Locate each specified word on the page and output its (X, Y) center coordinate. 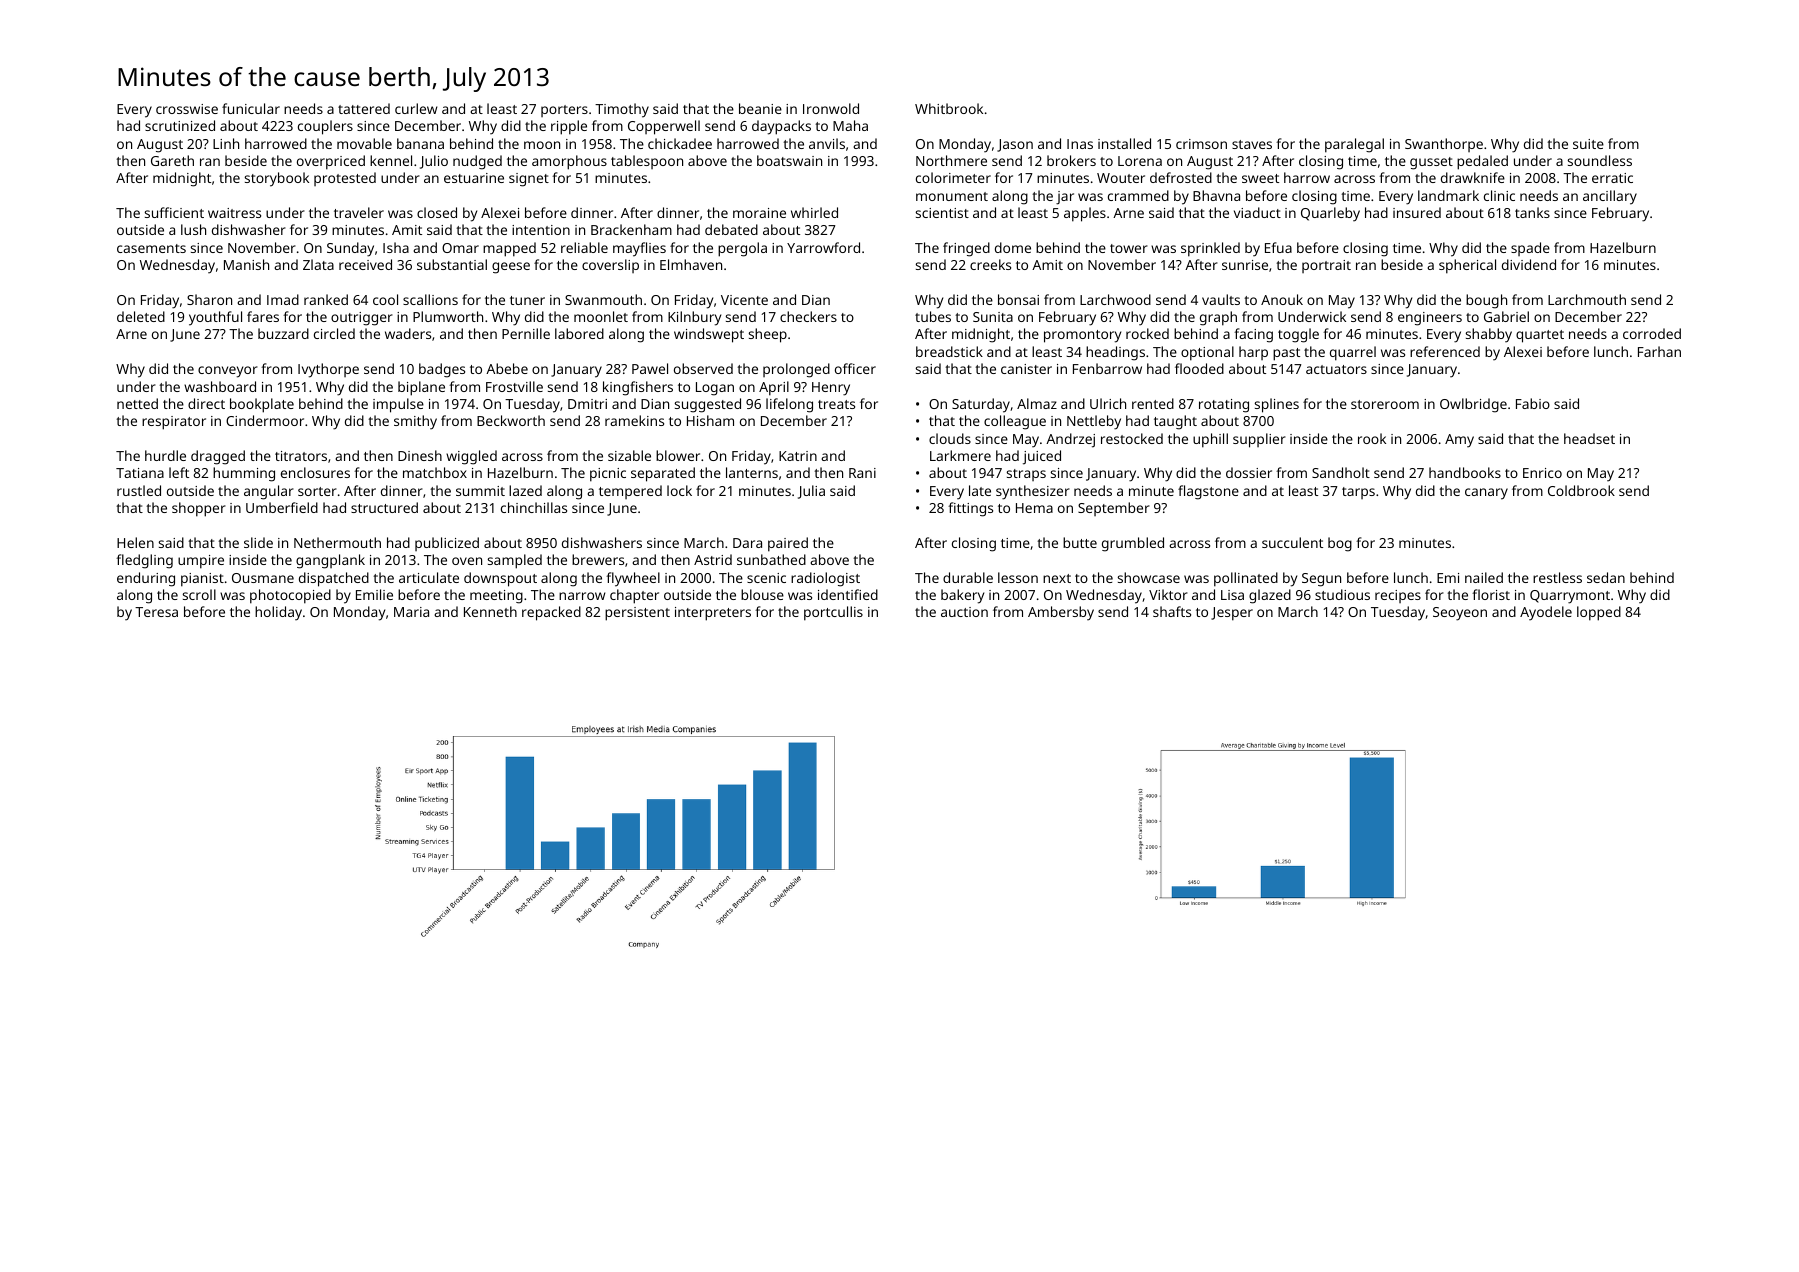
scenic (766, 578)
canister (1026, 369)
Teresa (156, 612)
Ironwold (831, 108)
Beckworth (511, 420)
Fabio (1533, 403)
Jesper (1232, 614)
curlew (416, 108)
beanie (760, 108)
